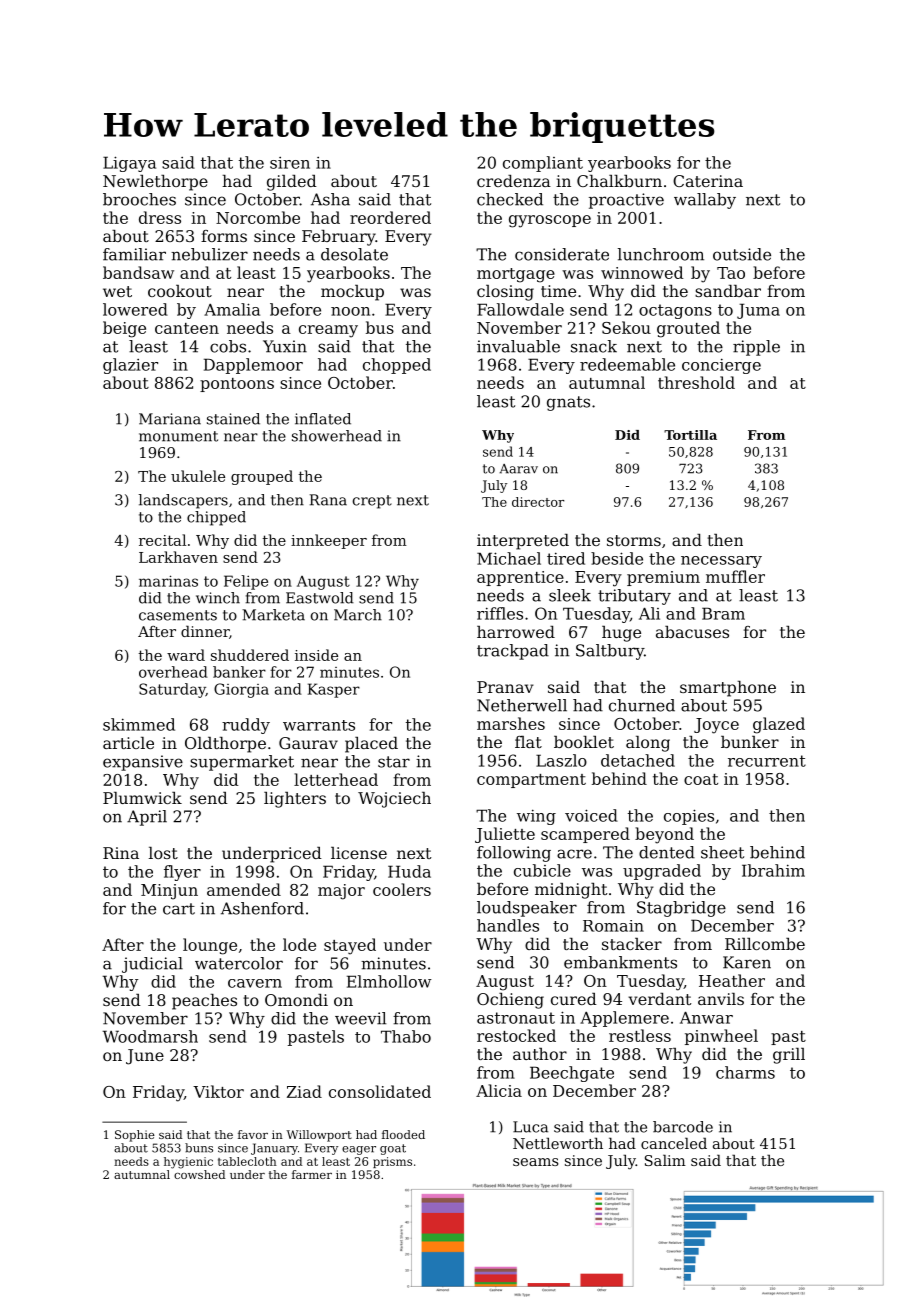 This screenshot has width=908, height=1316. What do you see at coordinates (255, 983) in the screenshot?
I see `cavern` at bounding box center [255, 983].
